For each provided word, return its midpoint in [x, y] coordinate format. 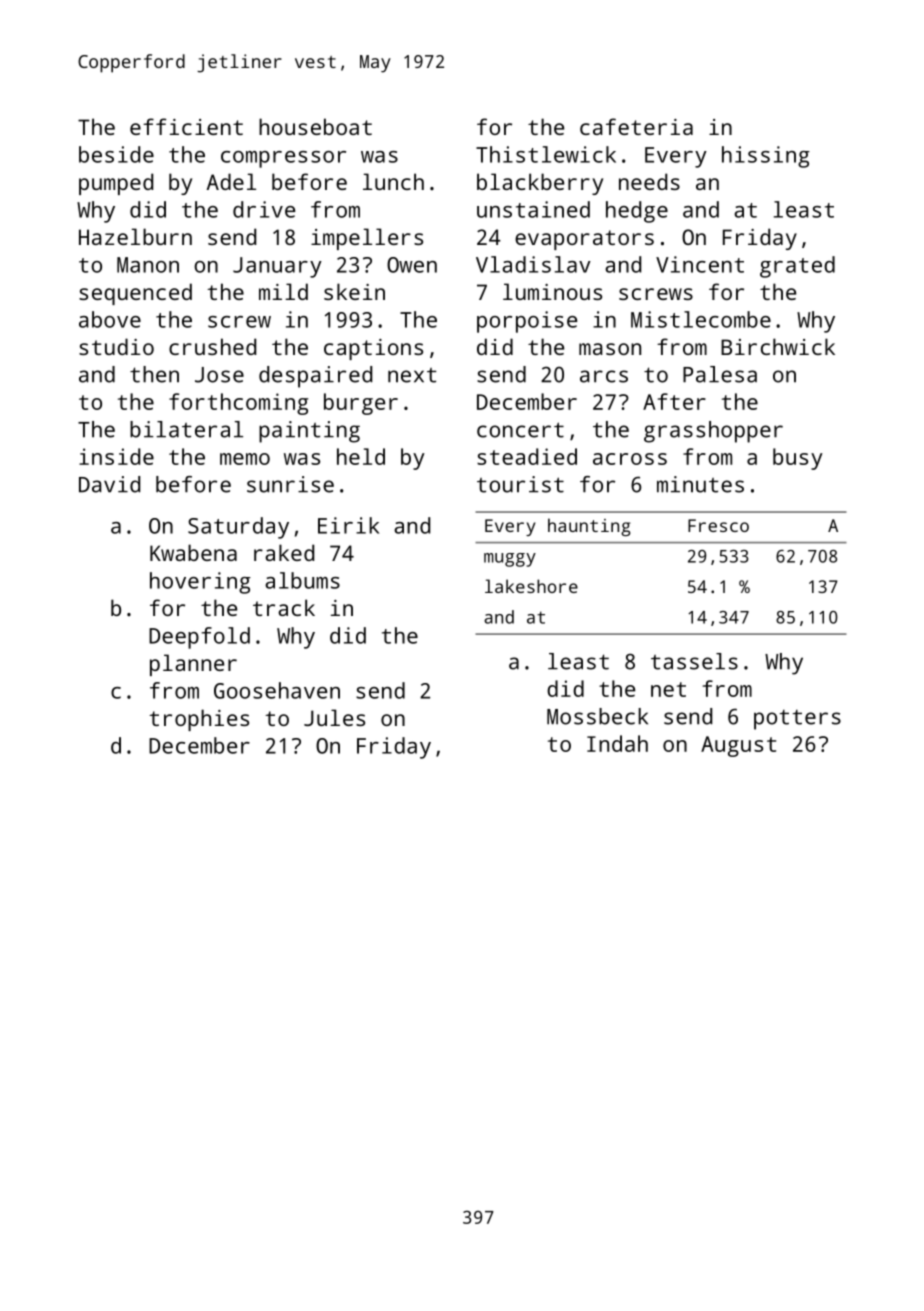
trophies [199, 720]
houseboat [315, 126]
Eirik [348, 525]
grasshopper [713, 432]
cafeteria [636, 126]
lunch [393, 181]
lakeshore [531, 586]
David [109, 484]
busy [798, 459]
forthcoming [238, 404]
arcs [604, 376]
